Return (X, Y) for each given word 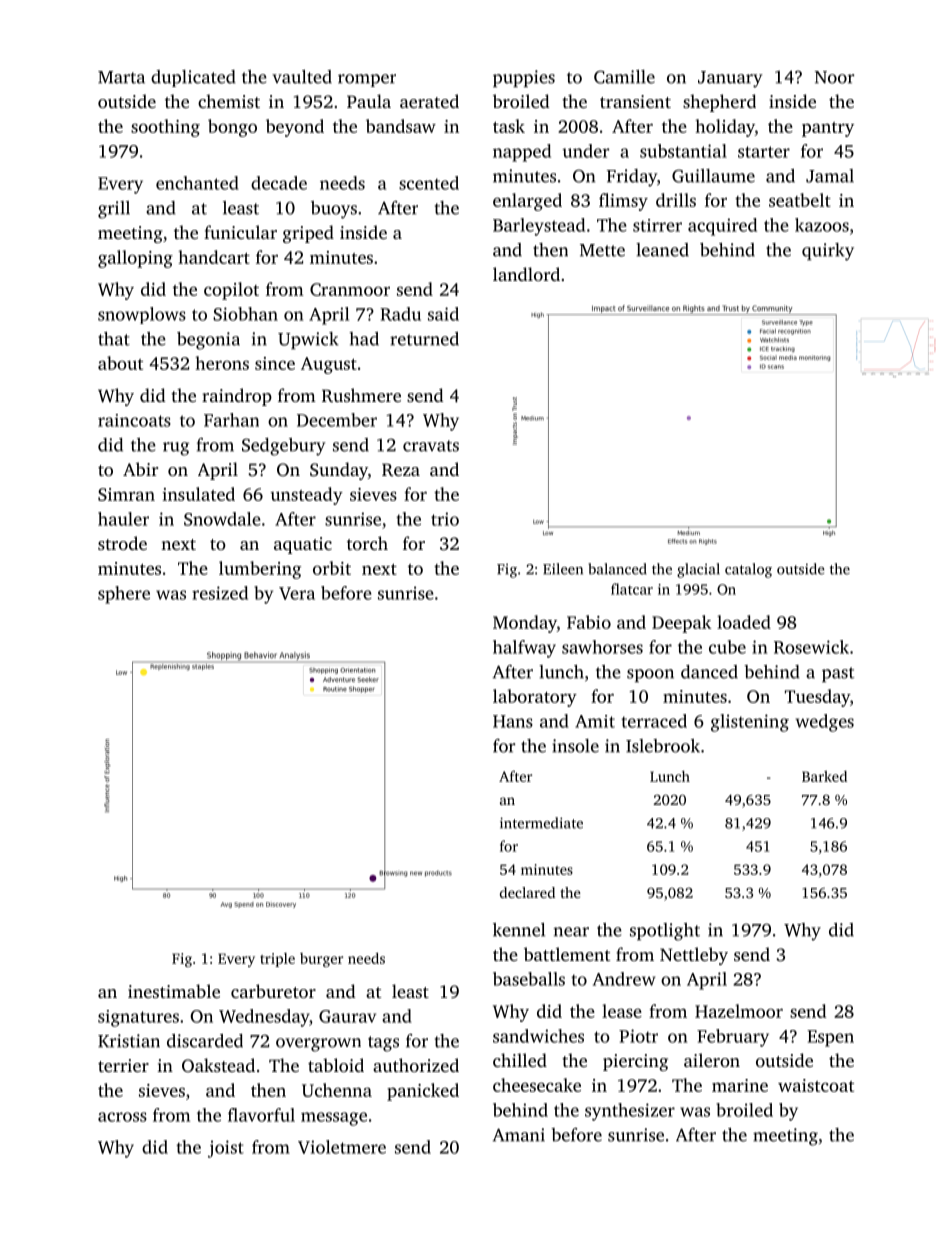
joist (226, 1149)
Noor (834, 77)
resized (220, 593)
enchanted (197, 183)
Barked (824, 776)
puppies (524, 78)
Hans (513, 721)
